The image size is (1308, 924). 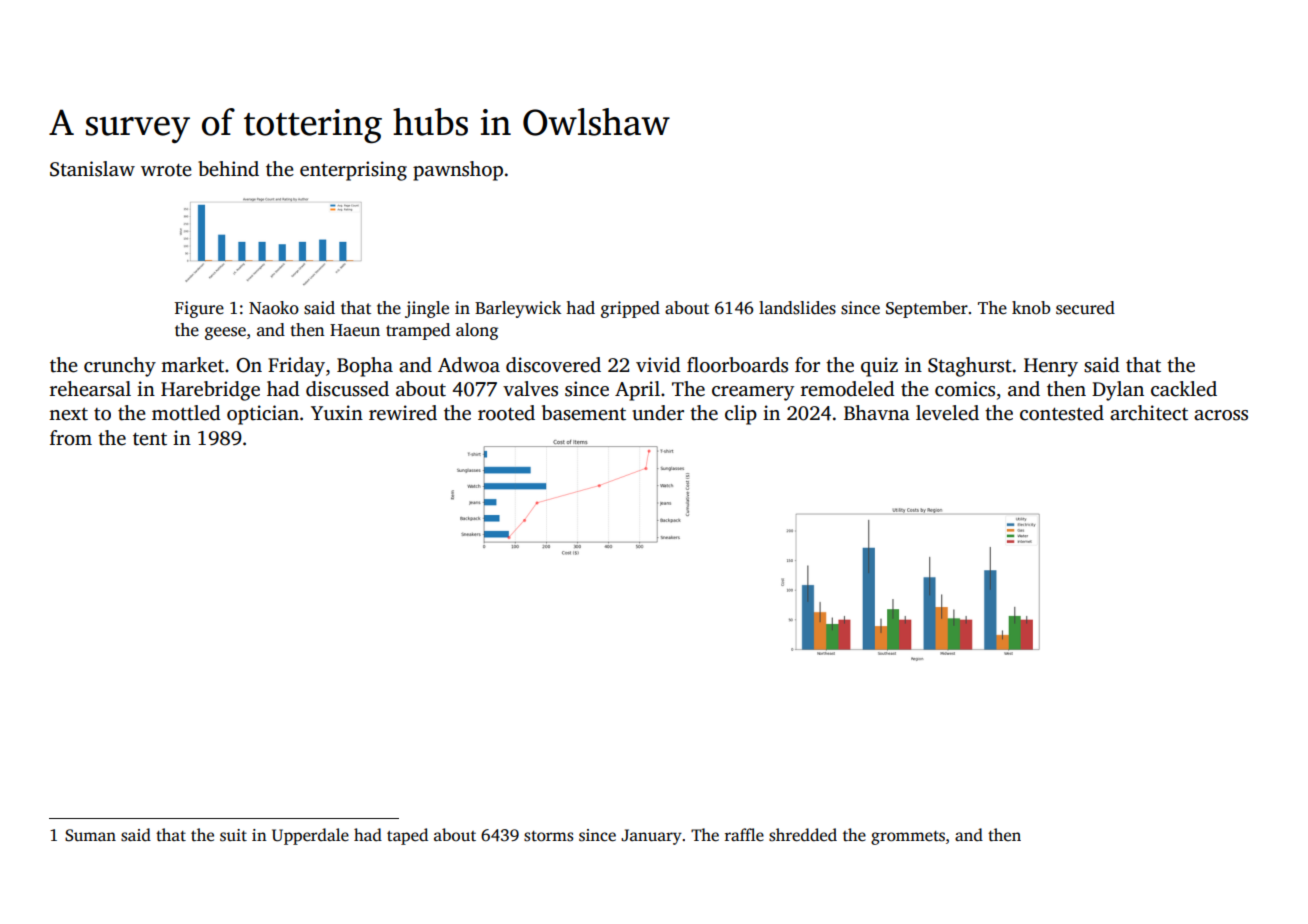 I want to click on shredded, so click(x=803, y=835).
